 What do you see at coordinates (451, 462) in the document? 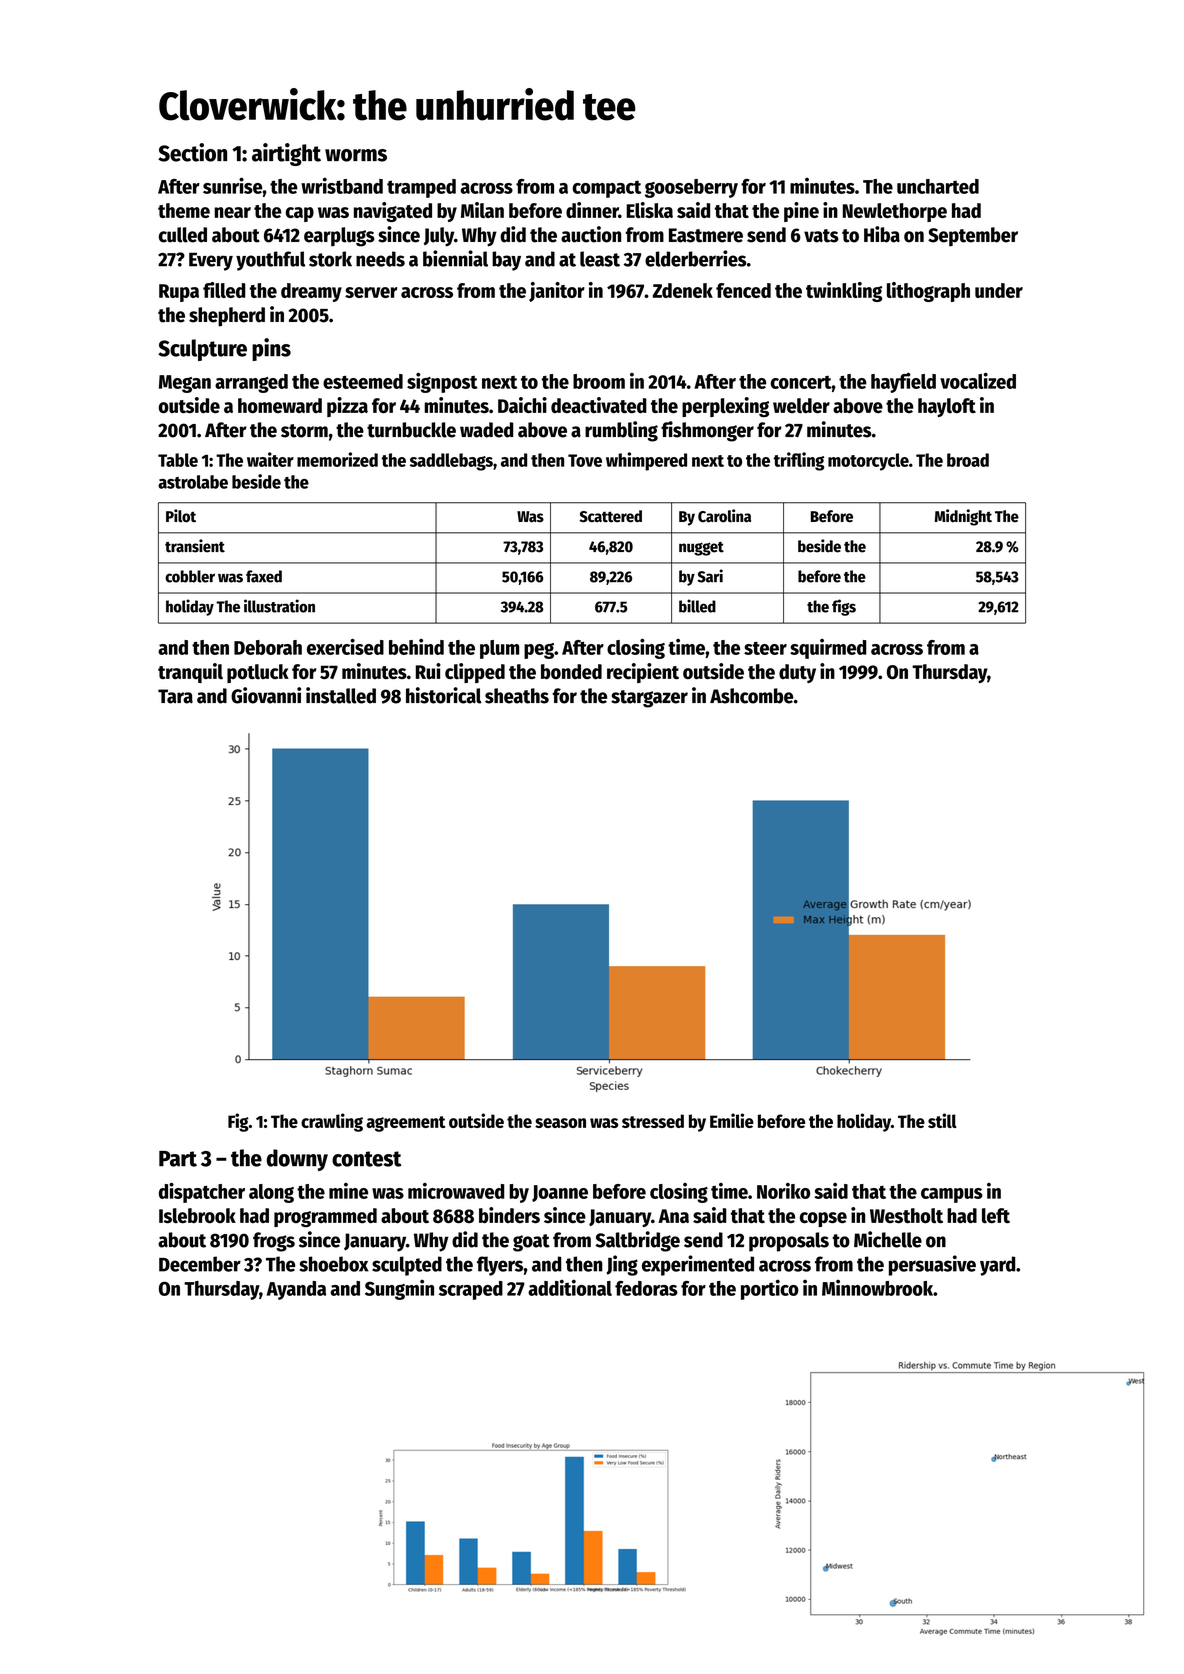
I see `saddlebags` at bounding box center [451, 462].
